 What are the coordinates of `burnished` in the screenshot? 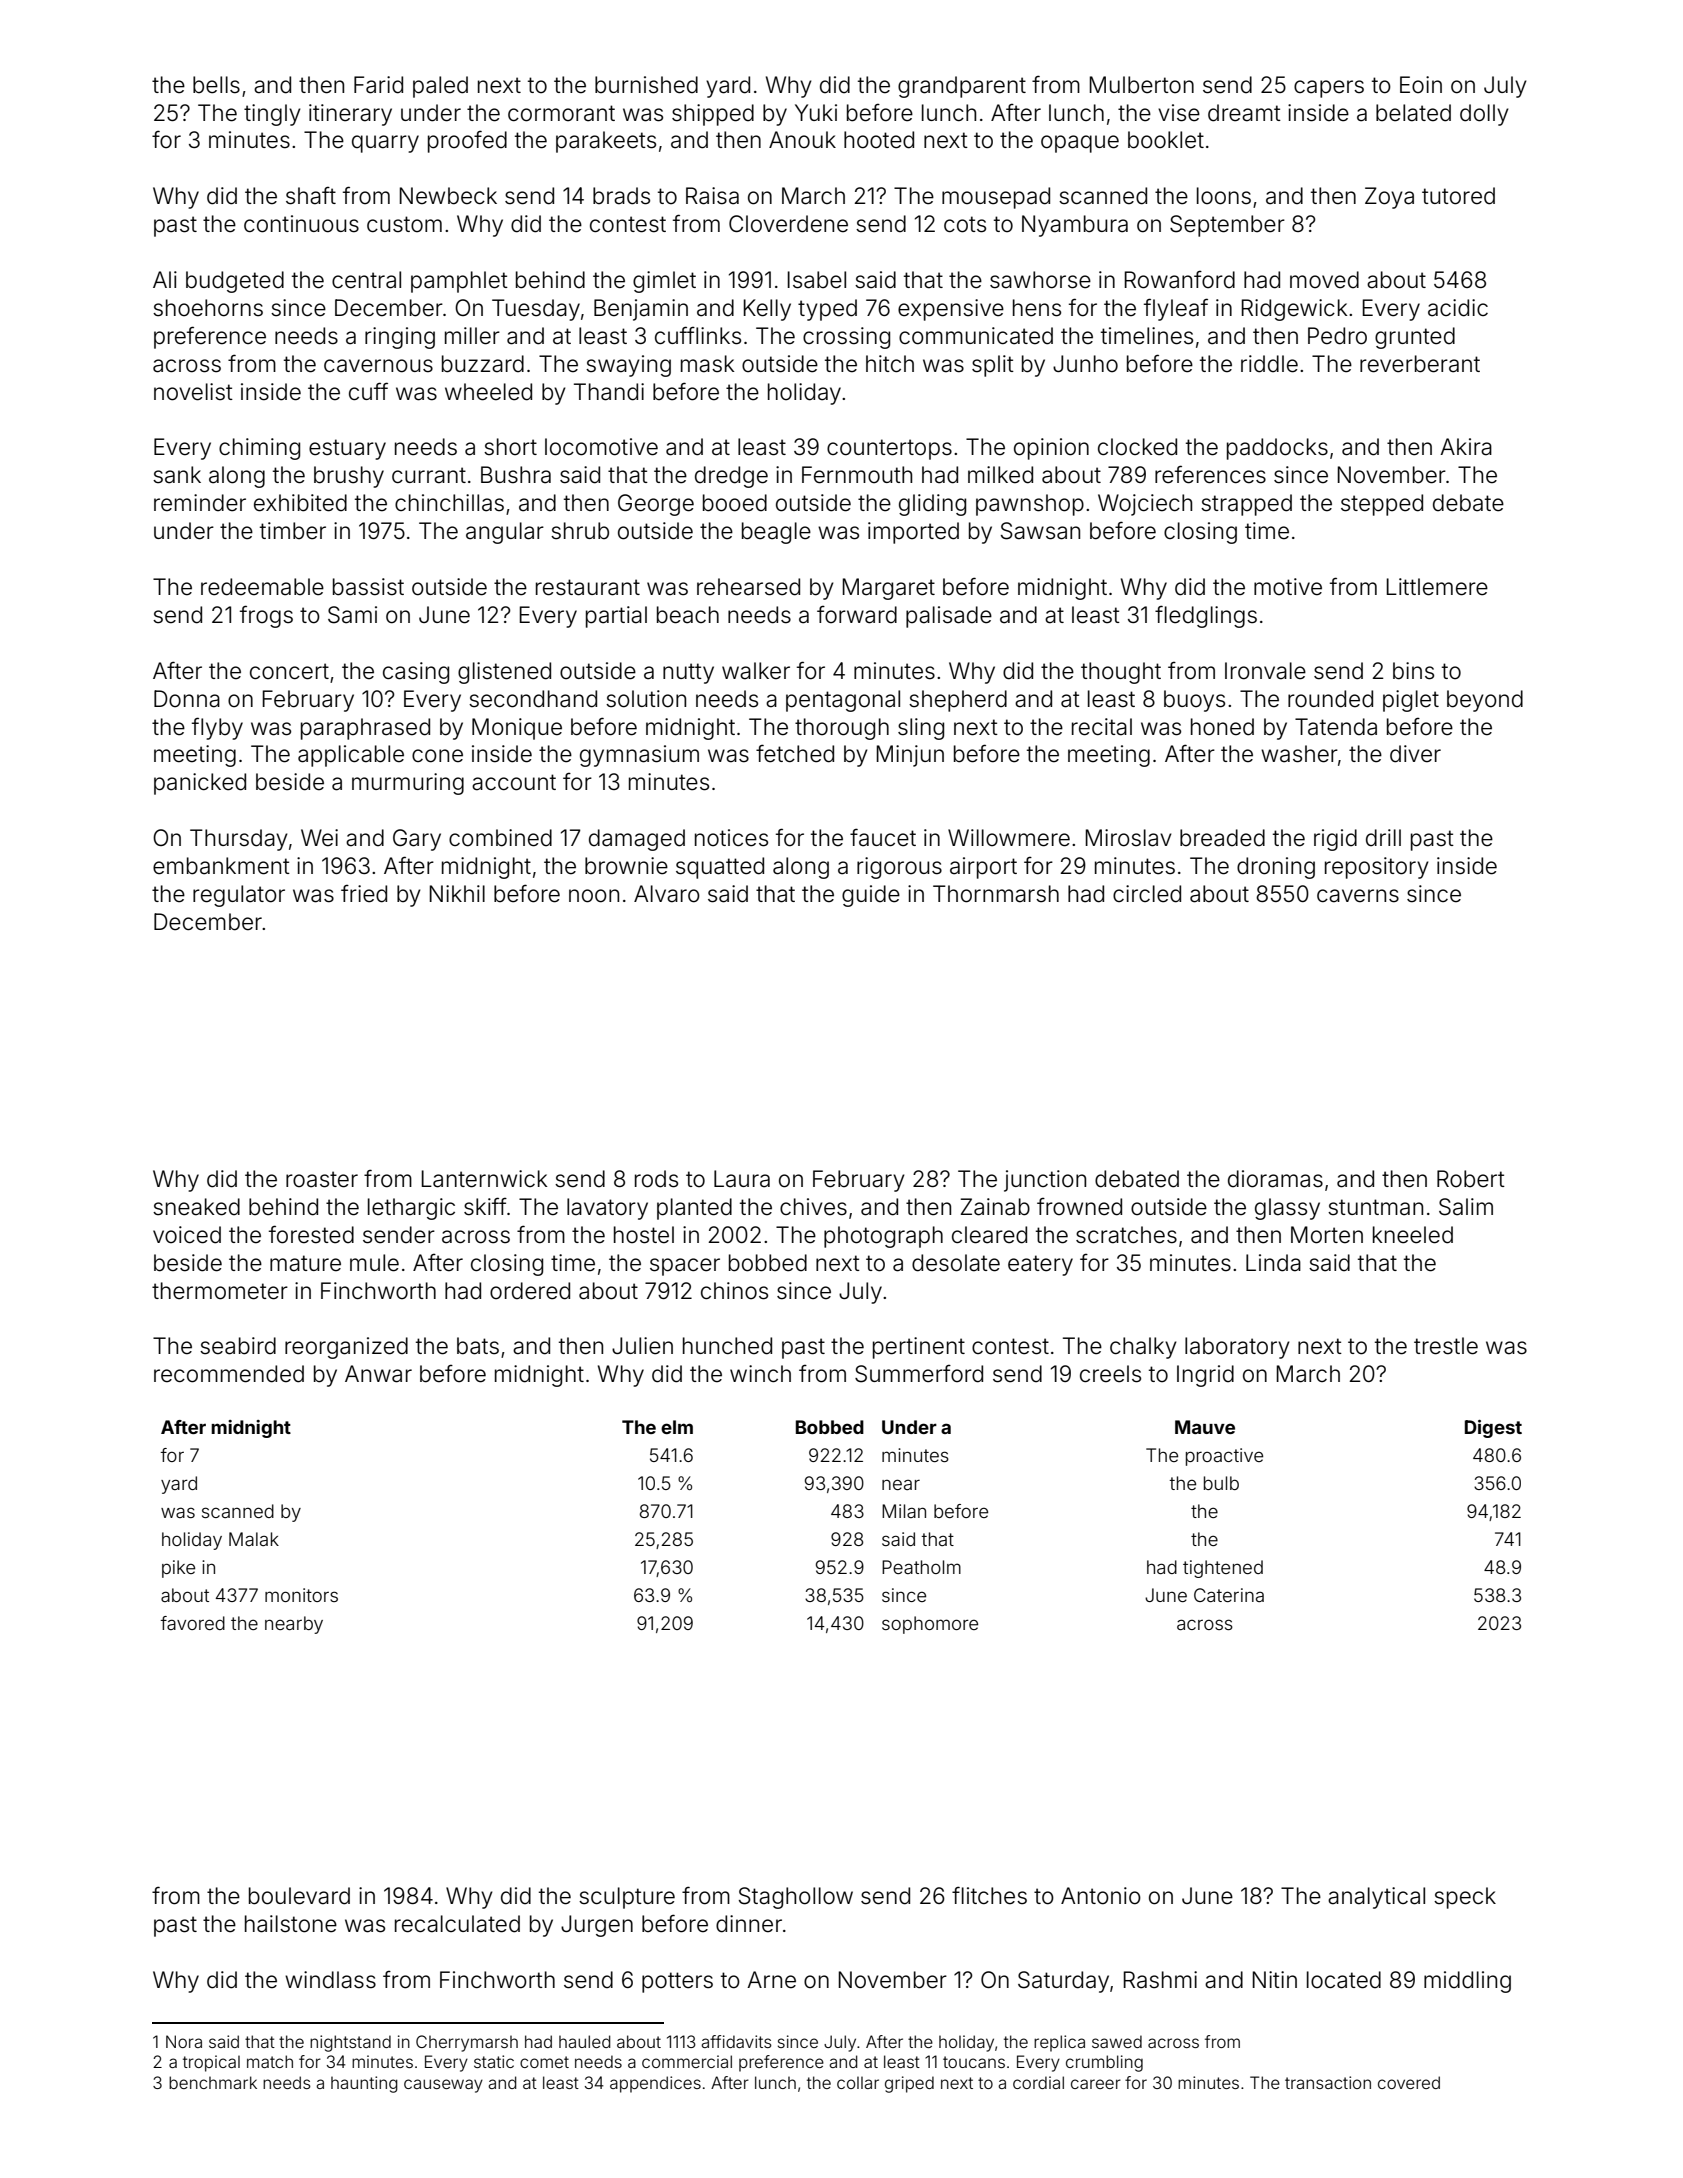 It's located at (646, 85).
